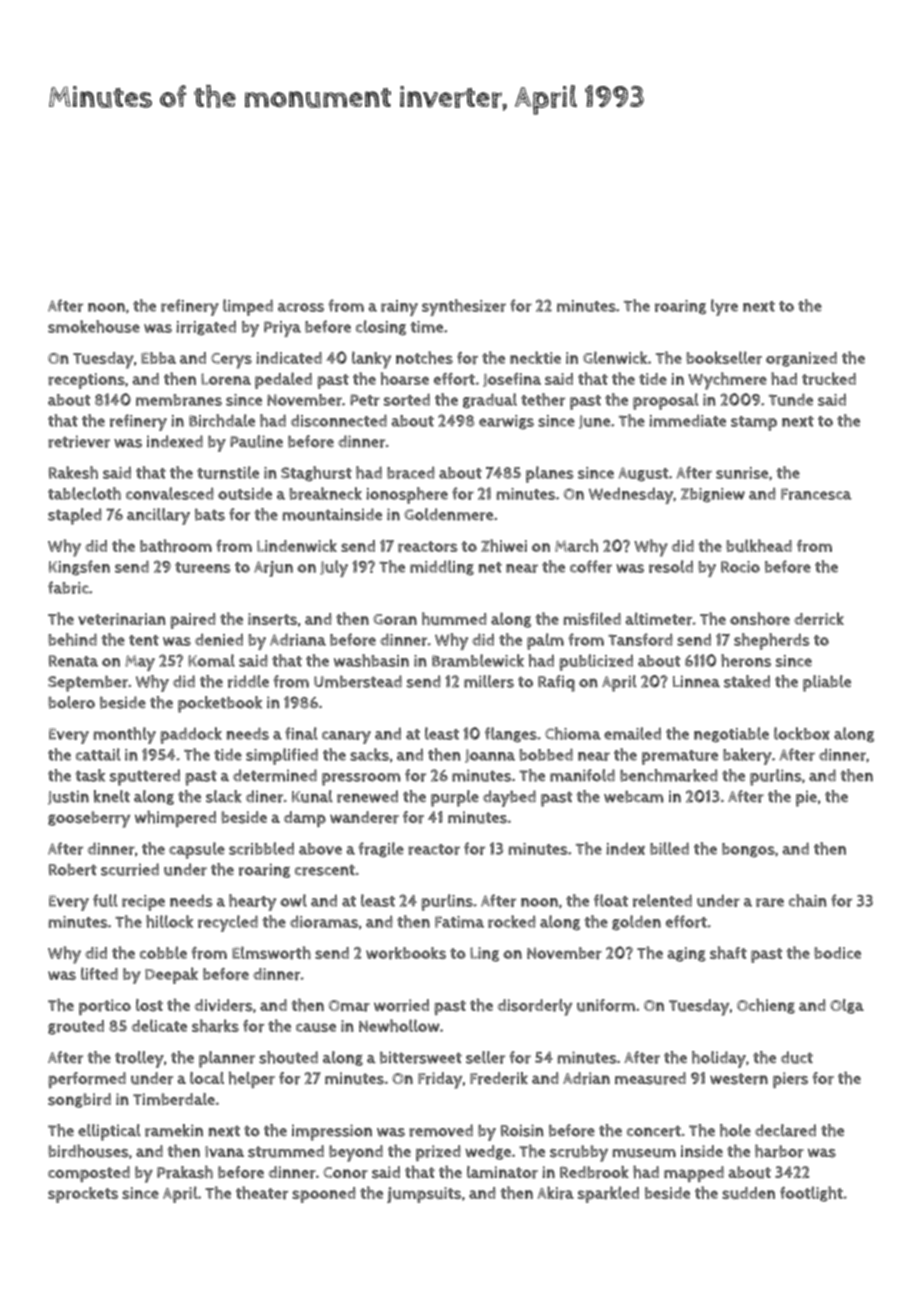 Image resolution: width=924 pixels, height=1308 pixels. Describe the element at coordinates (724, 307) in the screenshot. I see `lyre` at that location.
